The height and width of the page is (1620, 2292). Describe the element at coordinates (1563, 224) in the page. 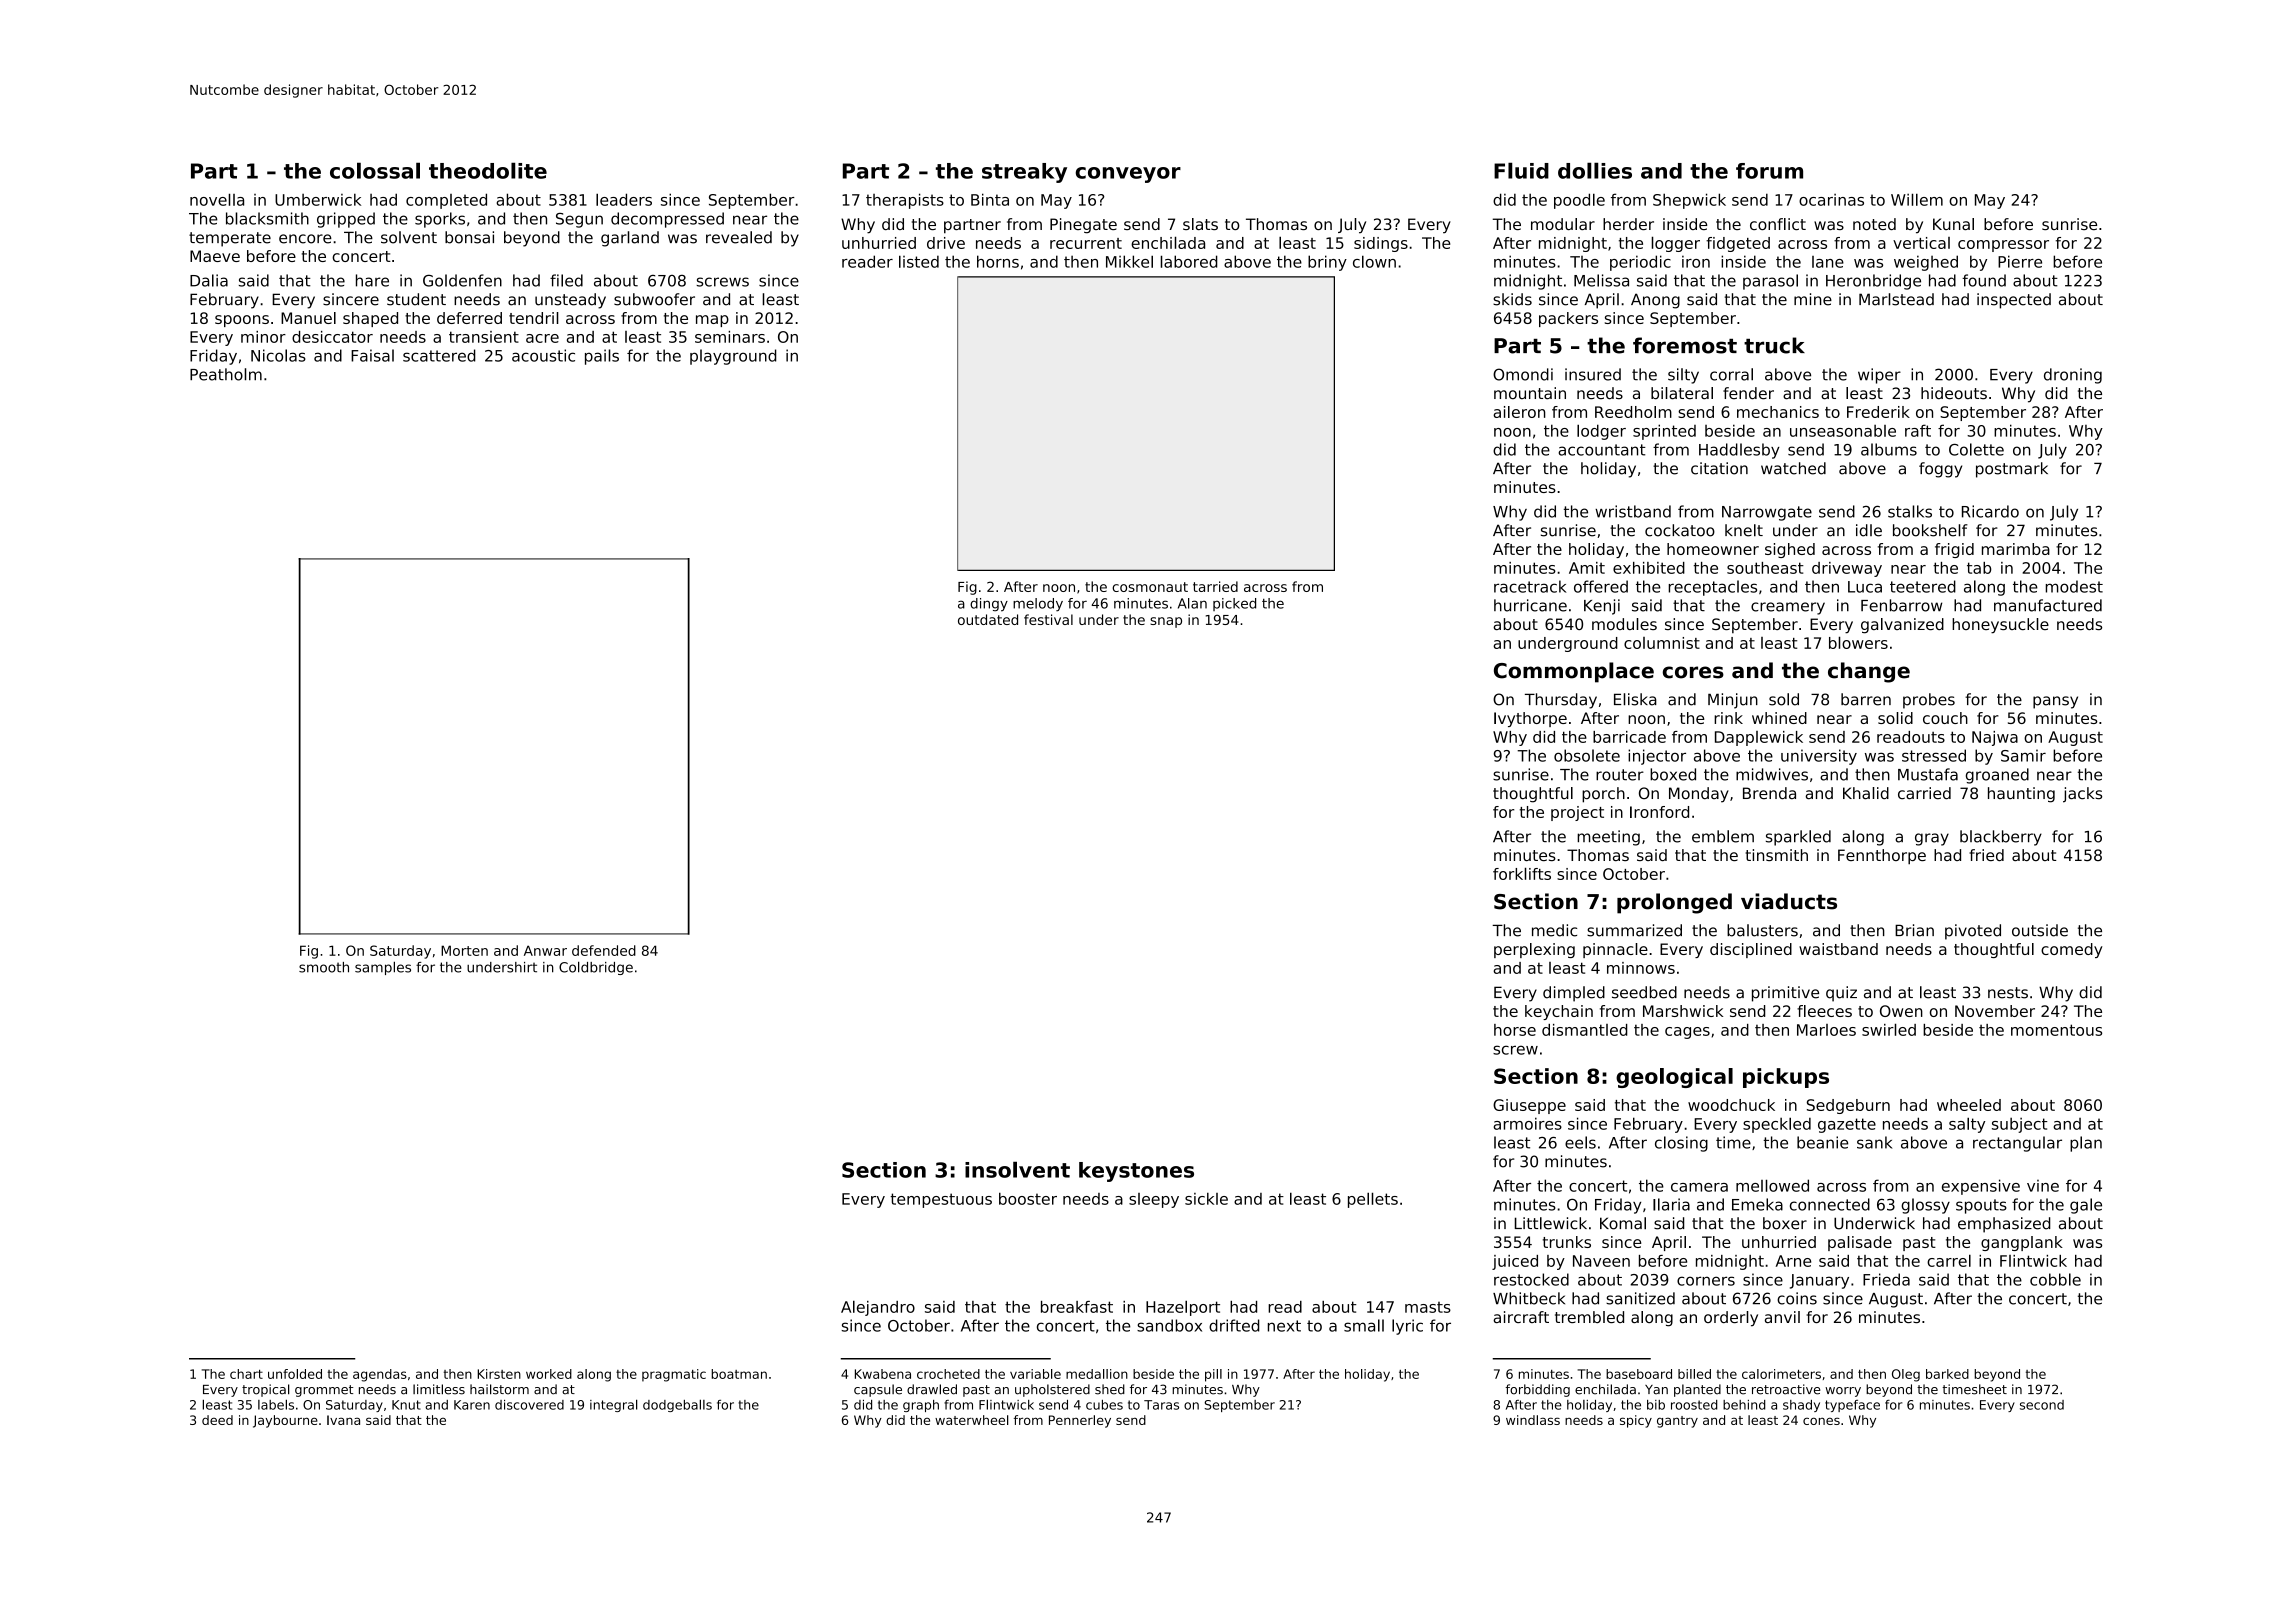

I see `modular` at that location.
